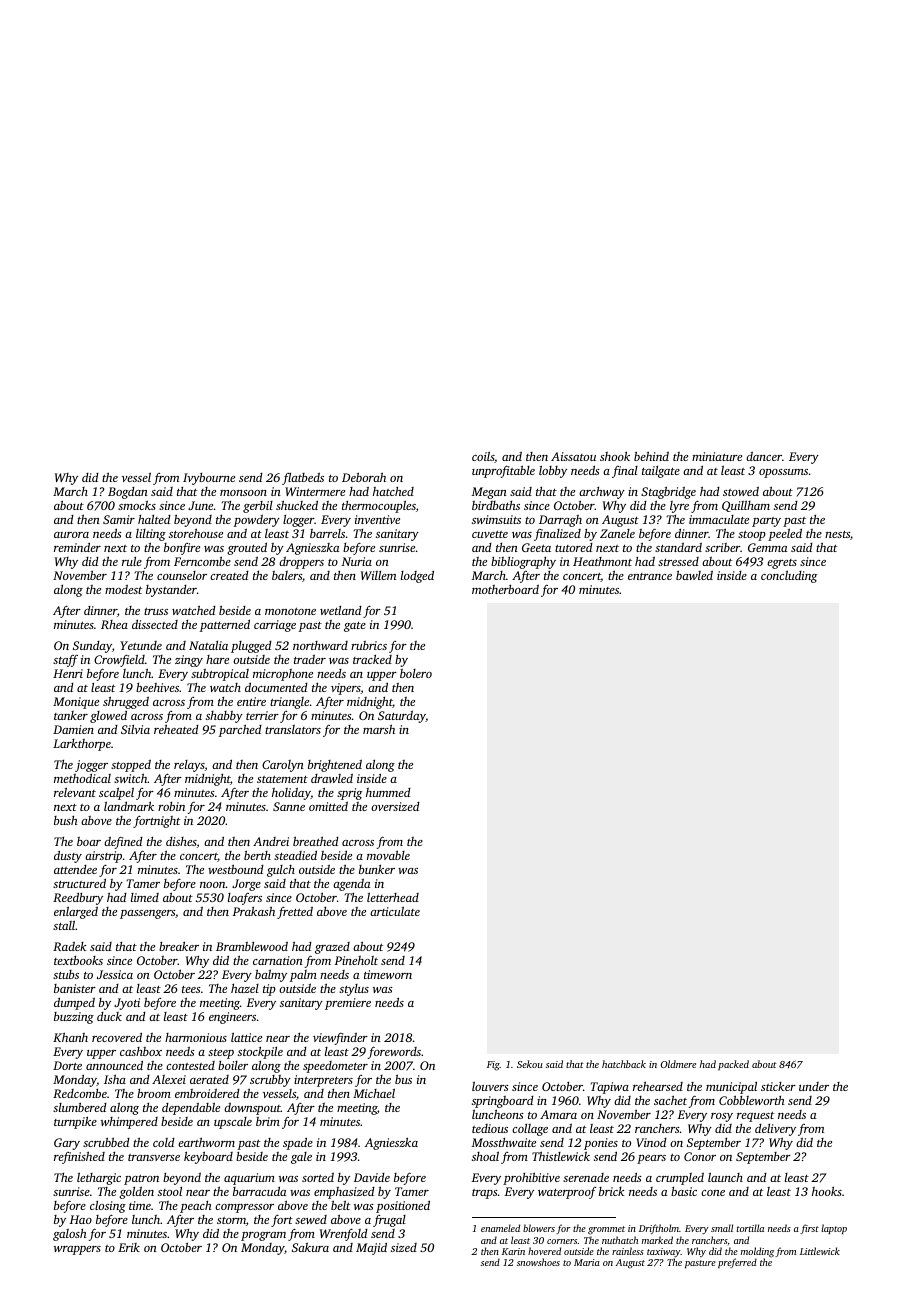 Image resolution: width=908 pixels, height=1316 pixels. What do you see at coordinates (733, 1065) in the page?
I see `packed` at bounding box center [733, 1065].
